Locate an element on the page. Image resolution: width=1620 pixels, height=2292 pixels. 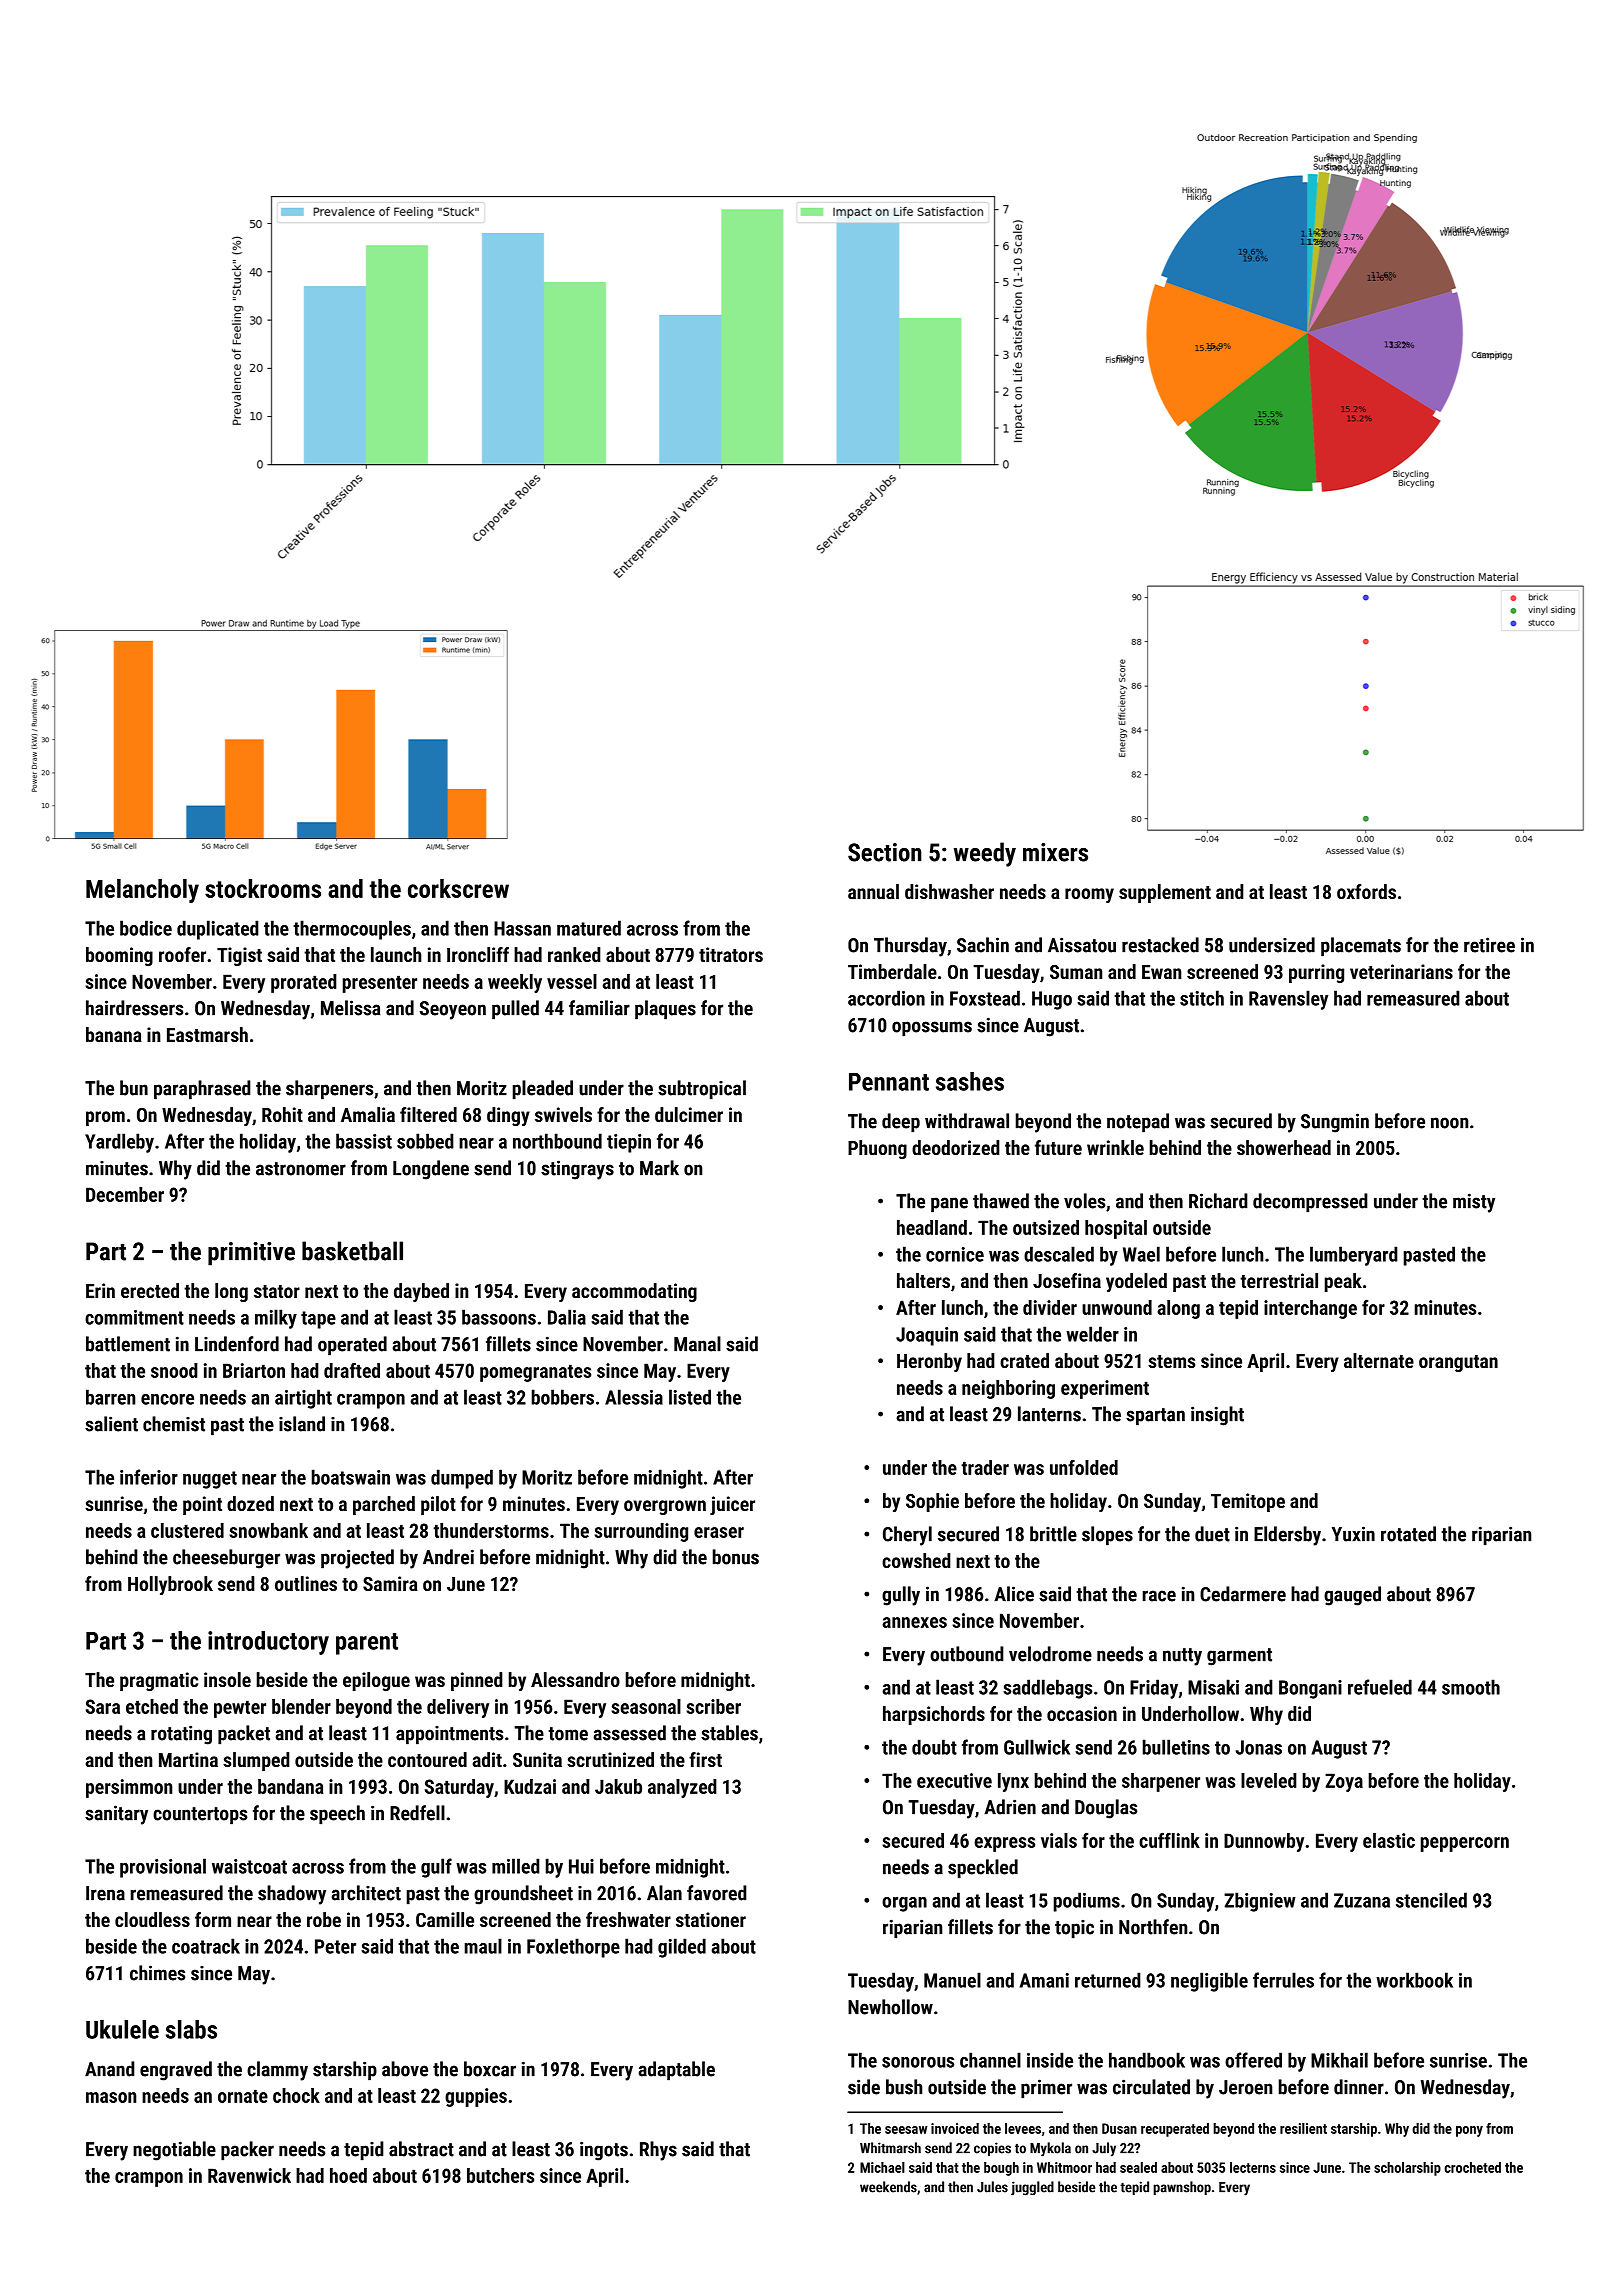
listed is located at coordinates (690, 1397).
